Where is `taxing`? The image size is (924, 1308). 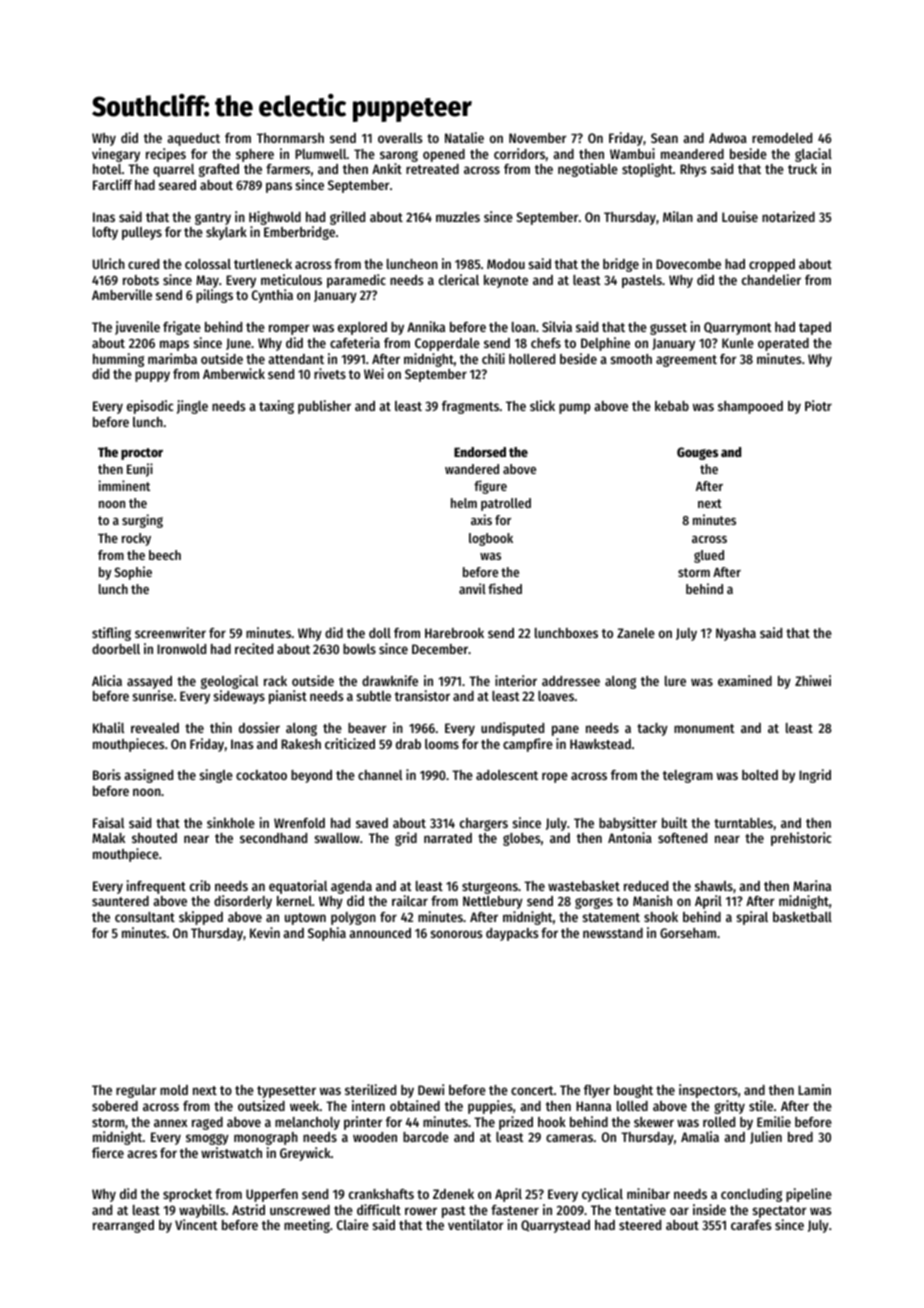 taxing is located at coordinates (276, 407).
